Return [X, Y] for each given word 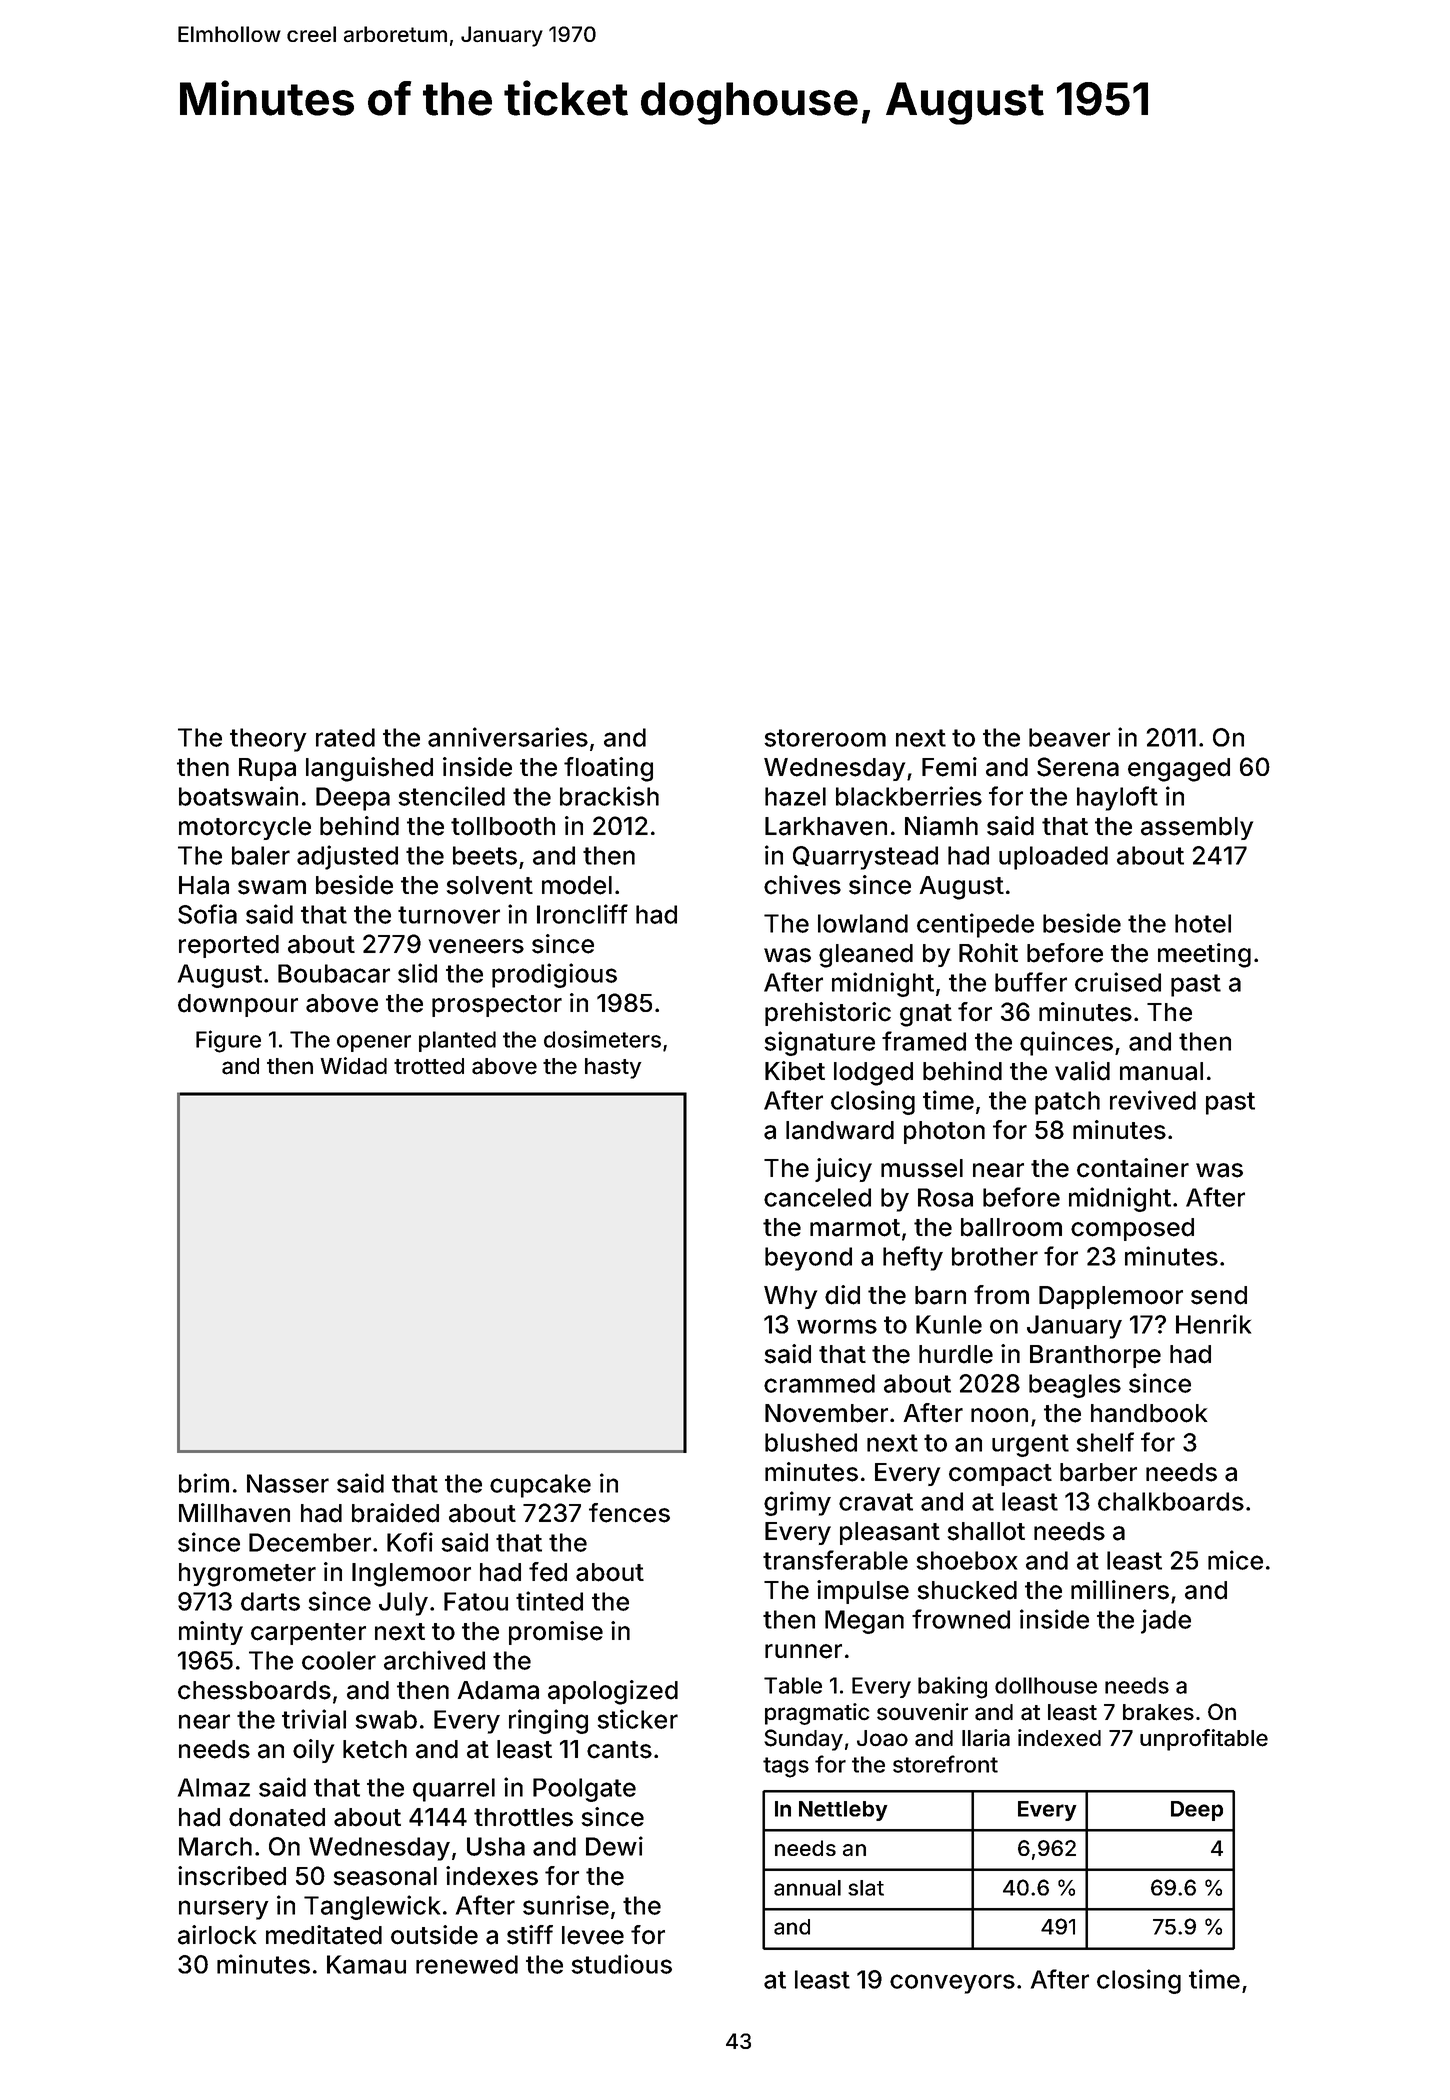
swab [386, 1719]
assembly [1197, 828]
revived [1153, 1100]
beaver [1069, 737]
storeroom [825, 738]
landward [840, 1130]
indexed [1059, 1738]
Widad [353, 1066]
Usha [496, 1846]
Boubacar [334, 973]
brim [204, 1483]
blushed [811, 1442]
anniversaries [508, 737]
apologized [613, 1692]
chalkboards [1171, 1501]
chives [802, 885]
